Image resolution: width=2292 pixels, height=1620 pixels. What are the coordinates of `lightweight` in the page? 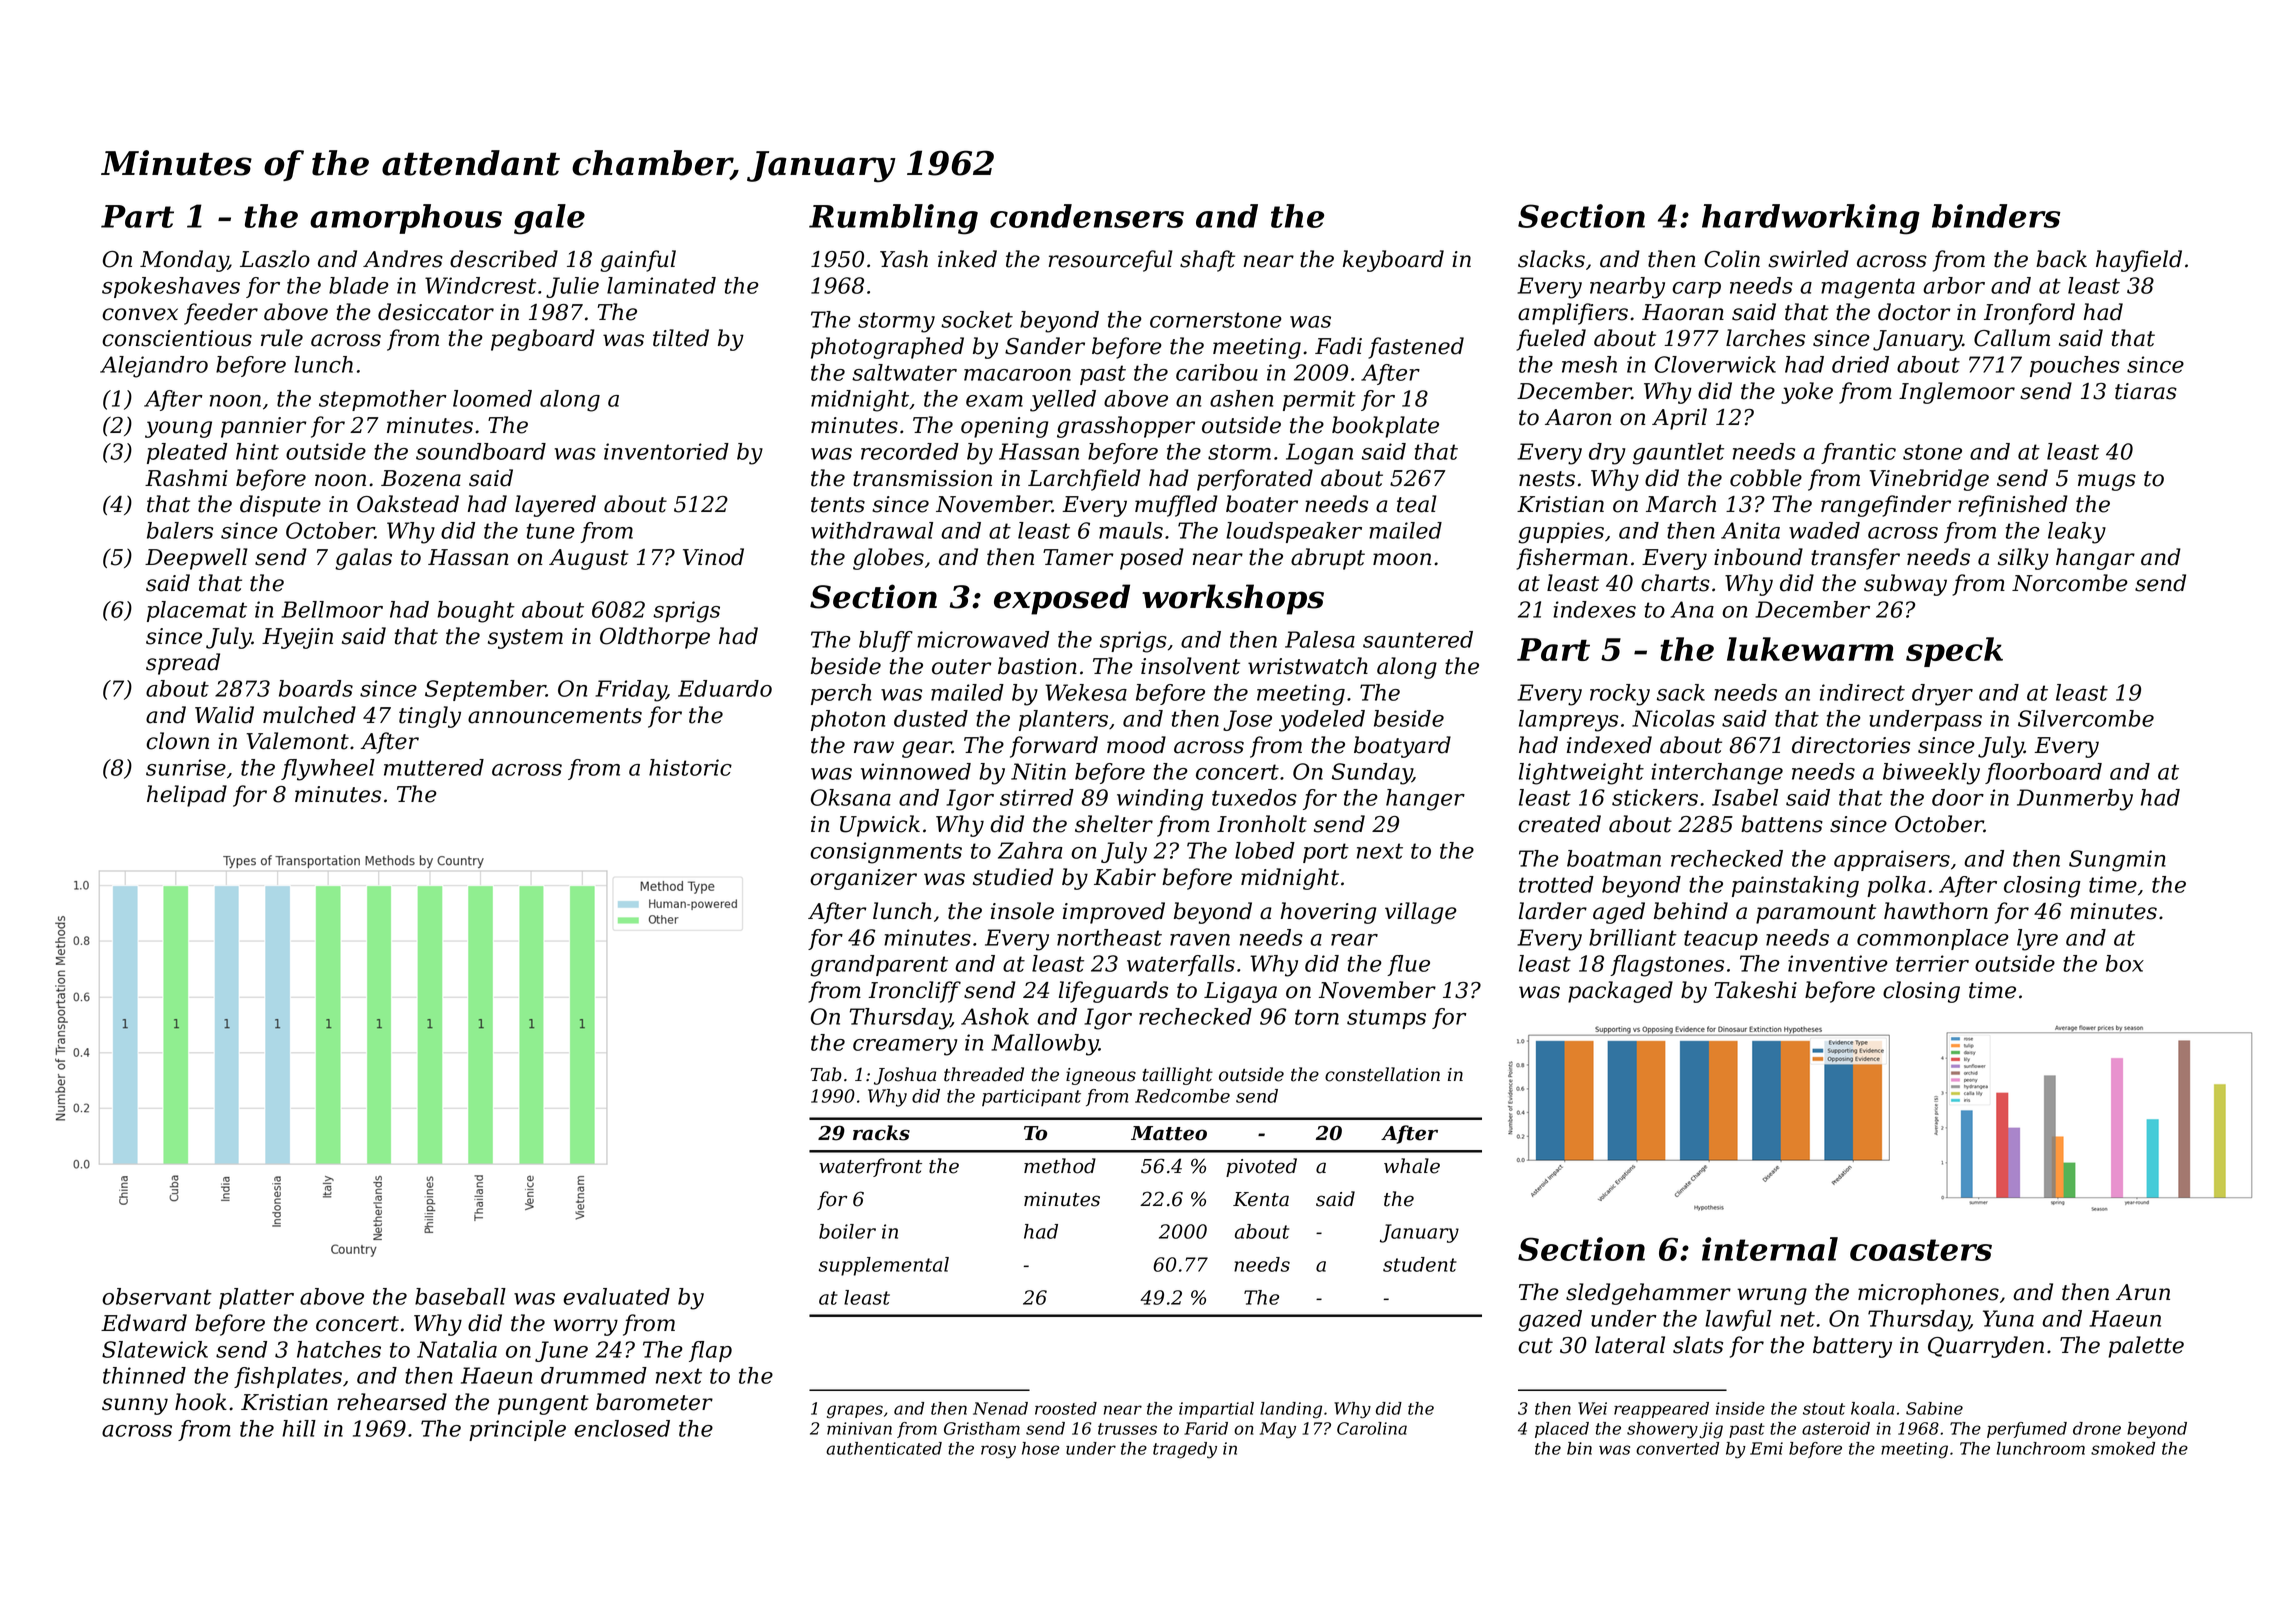 It's located at (1581, 774).
